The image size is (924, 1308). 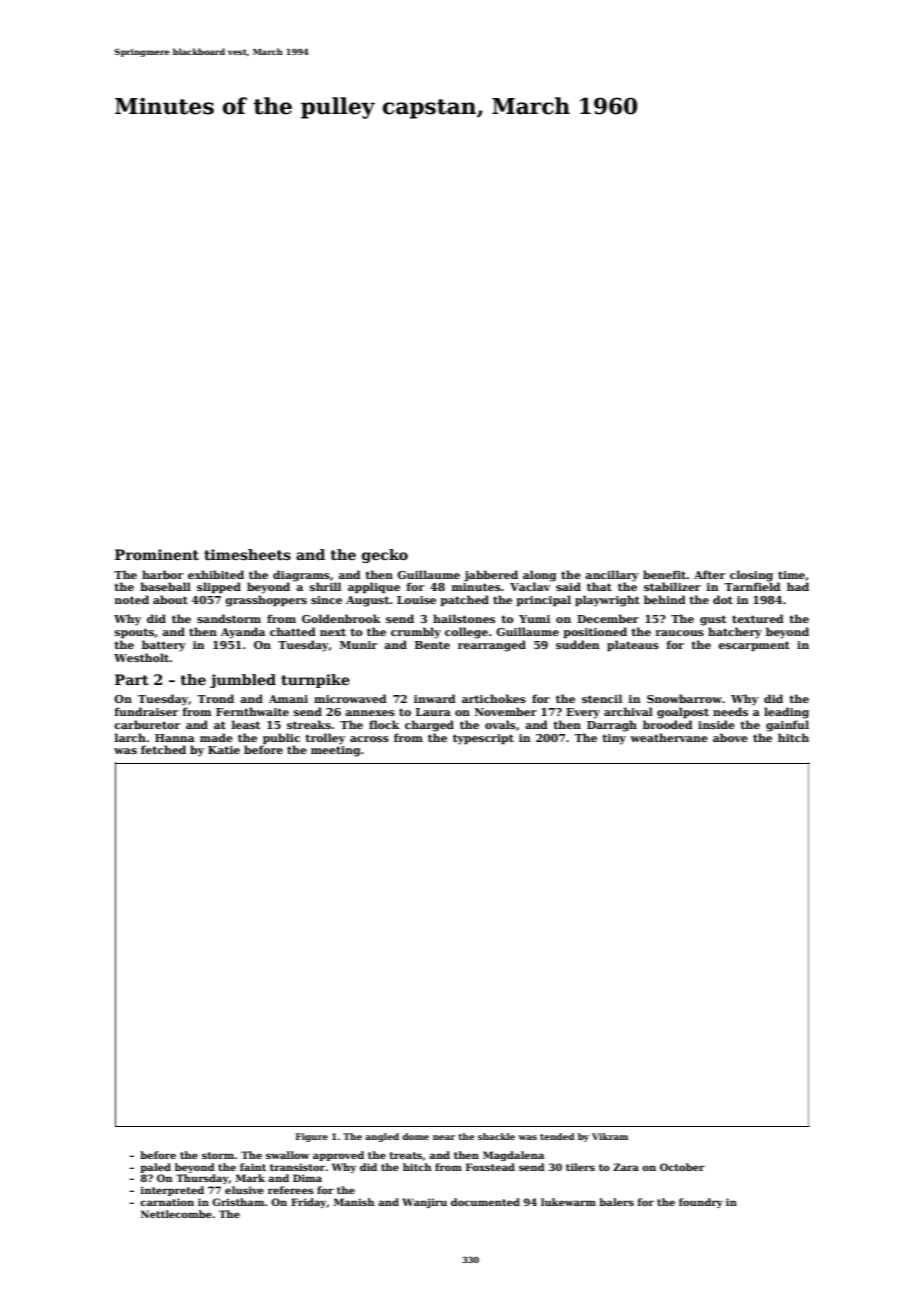 I want to click on had, so click(x=798, y=586).
